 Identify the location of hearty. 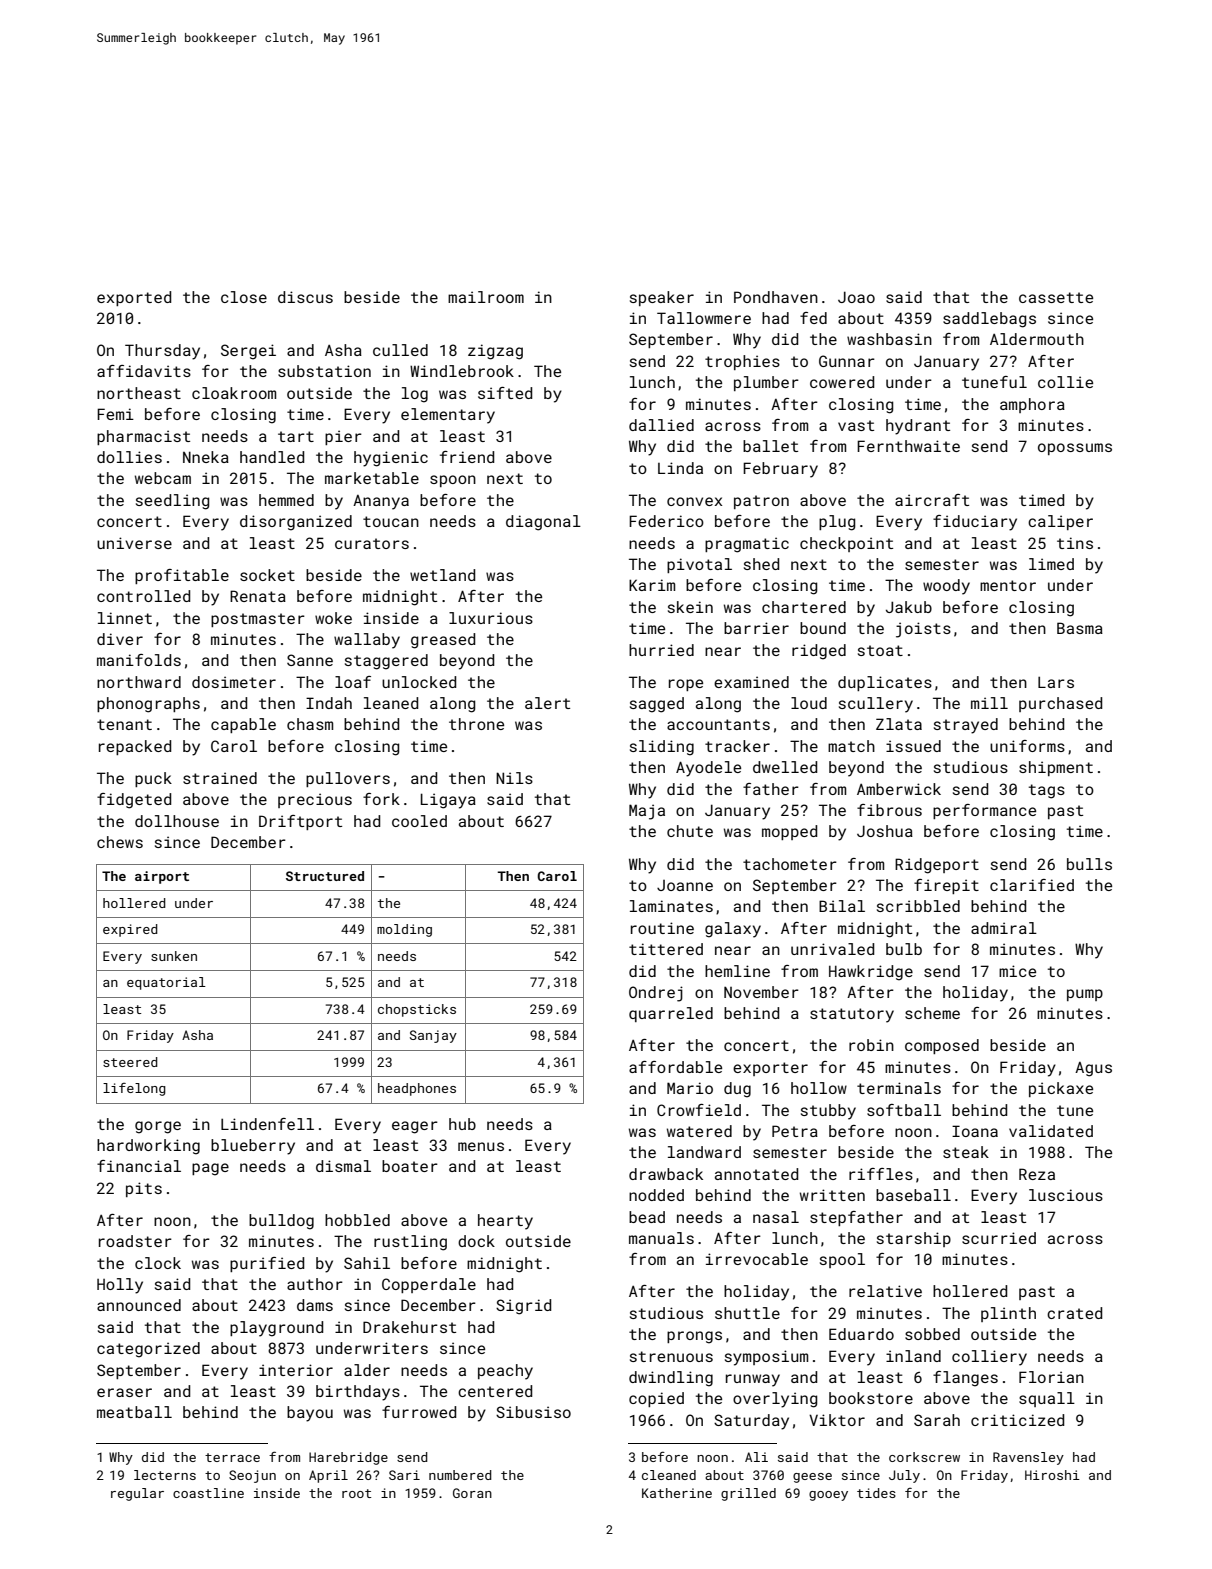
(505, 1222).
